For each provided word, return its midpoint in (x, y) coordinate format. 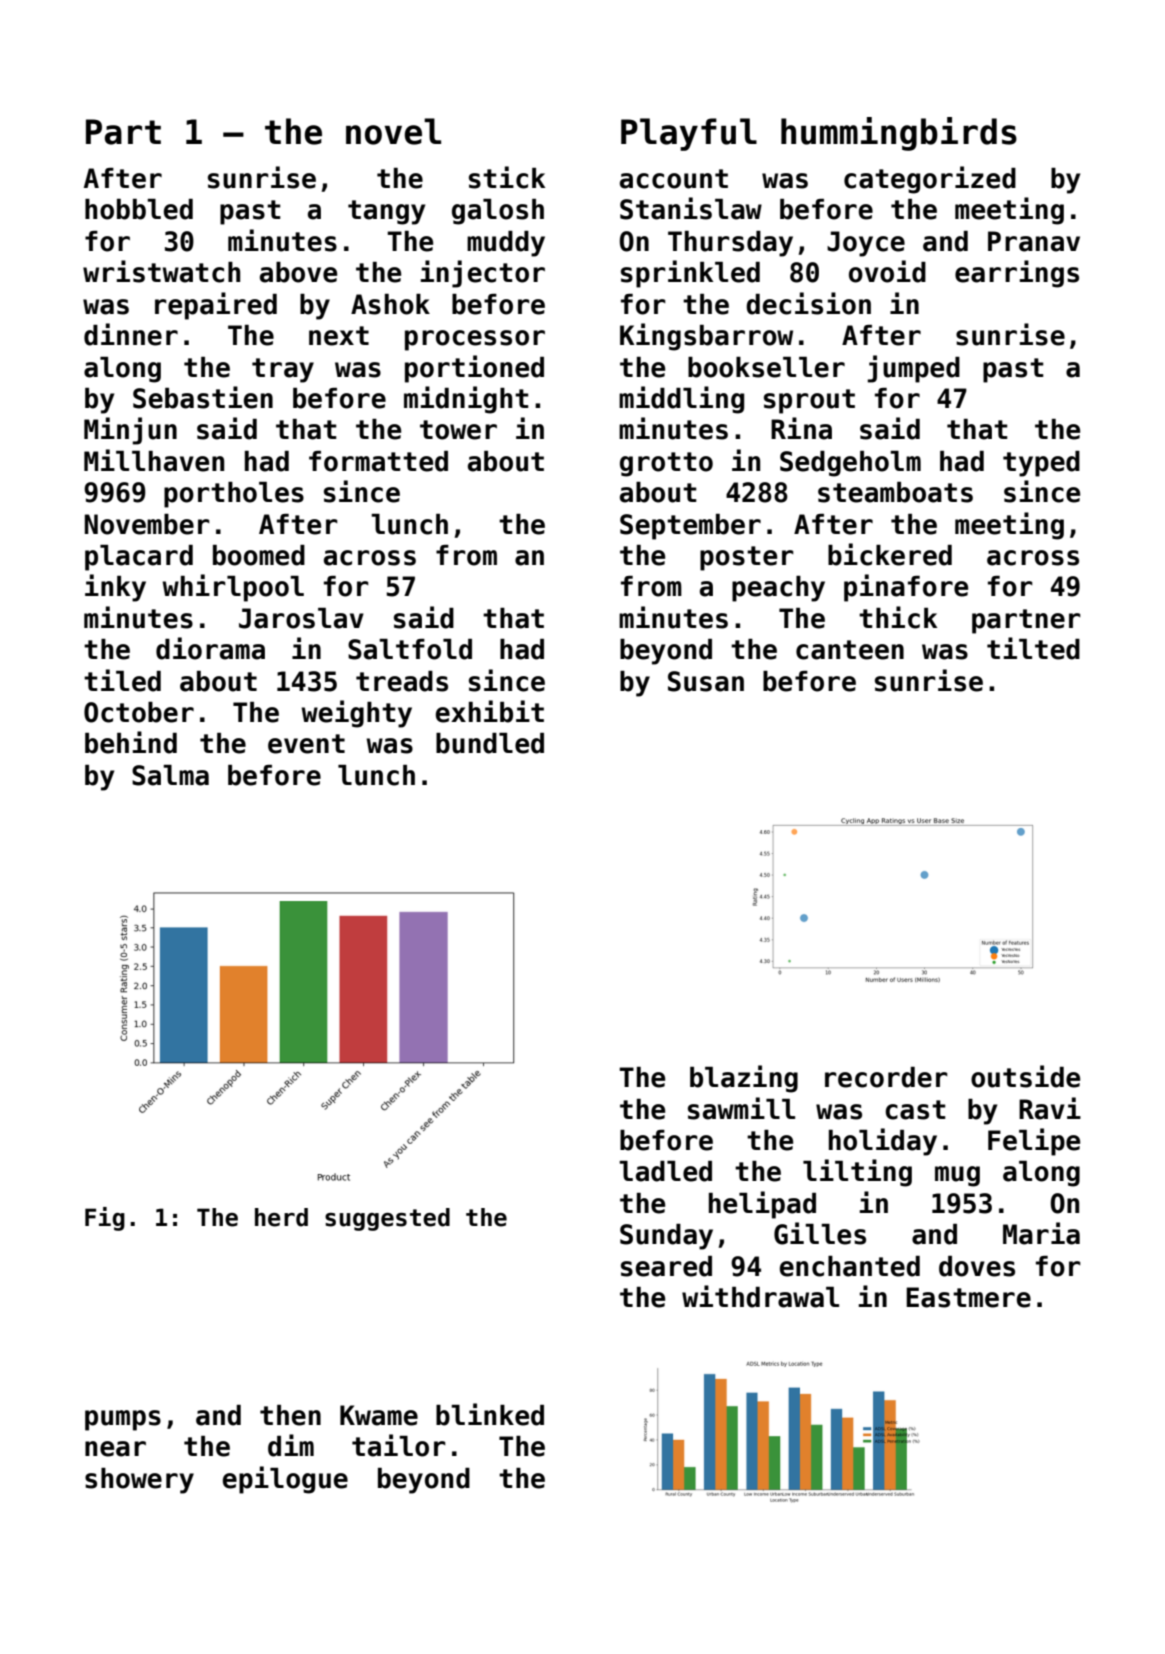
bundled (490, 743)
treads (402, 681)
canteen (850, 650)
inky (115, 588)
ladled (665, 1171)
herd (281, 1217)
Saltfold (410, 649)
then (290, 1415)
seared (666, 1266)
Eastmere (968, 1297)
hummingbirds (899, 134)
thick (898, 617)
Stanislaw (691, 208)
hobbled (139, 209)
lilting (857, 1173)
